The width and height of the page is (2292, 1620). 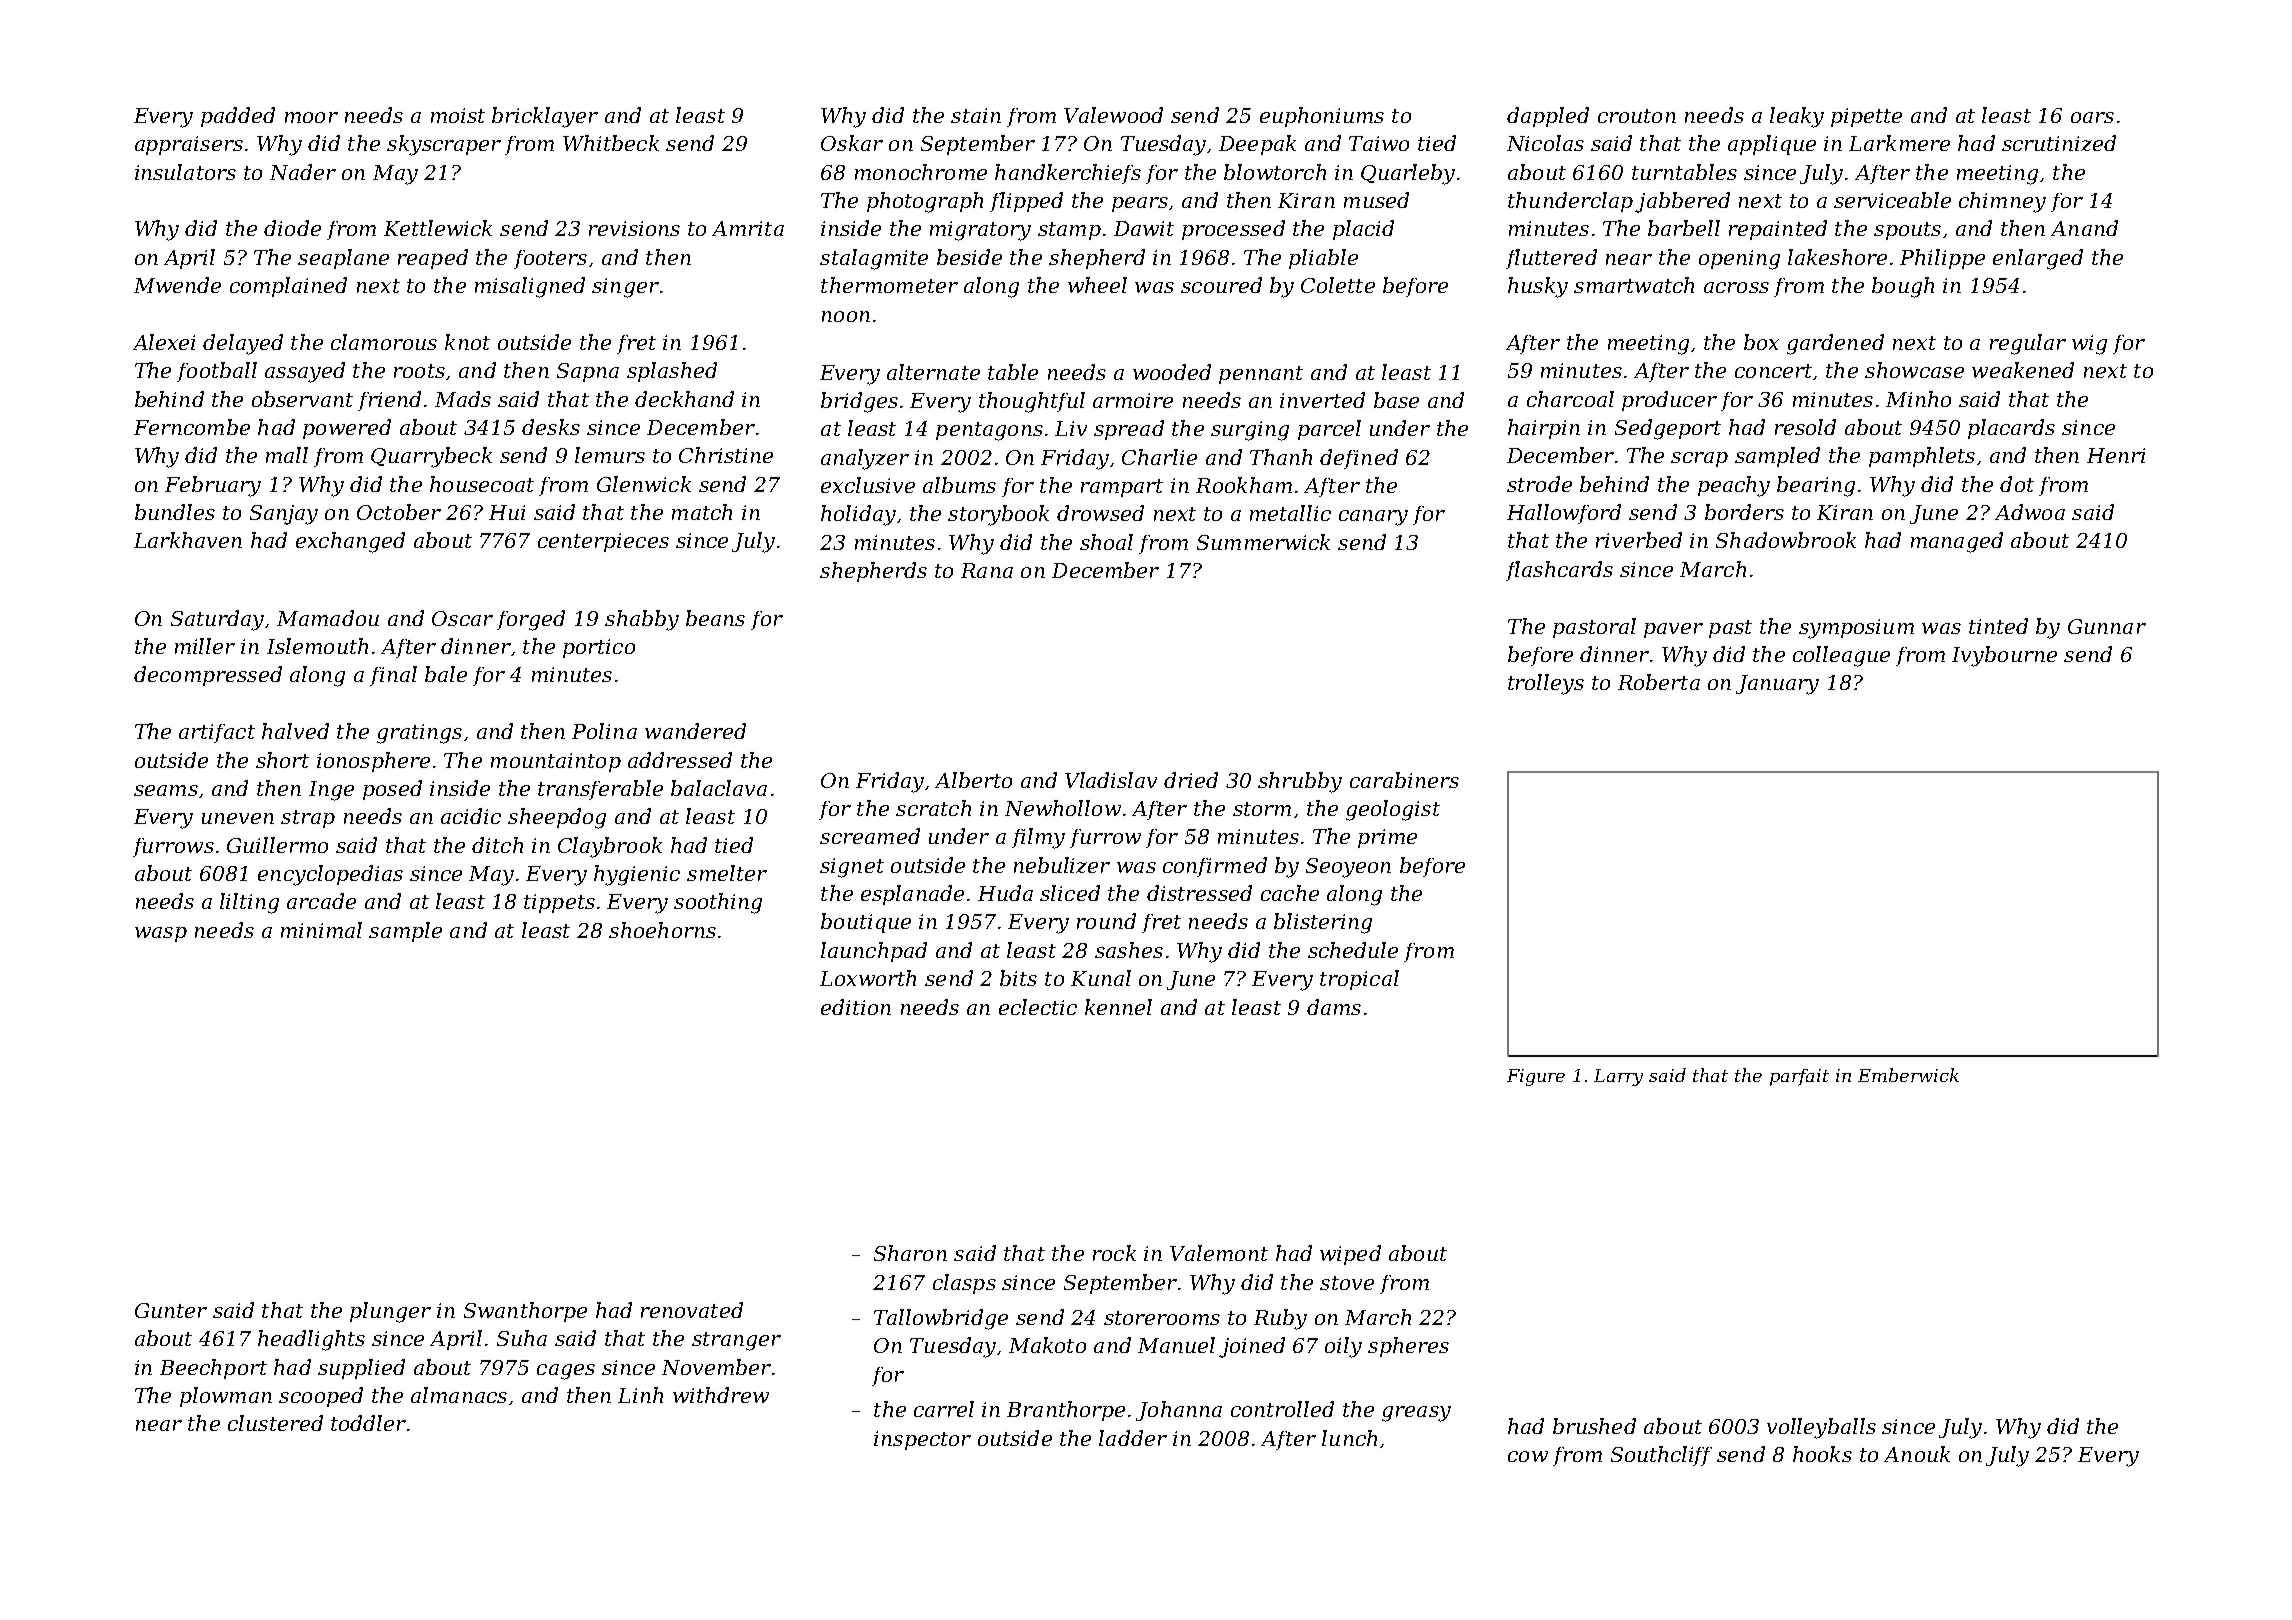 I want to click on Valemont, so click(x=1219, y=1253).
